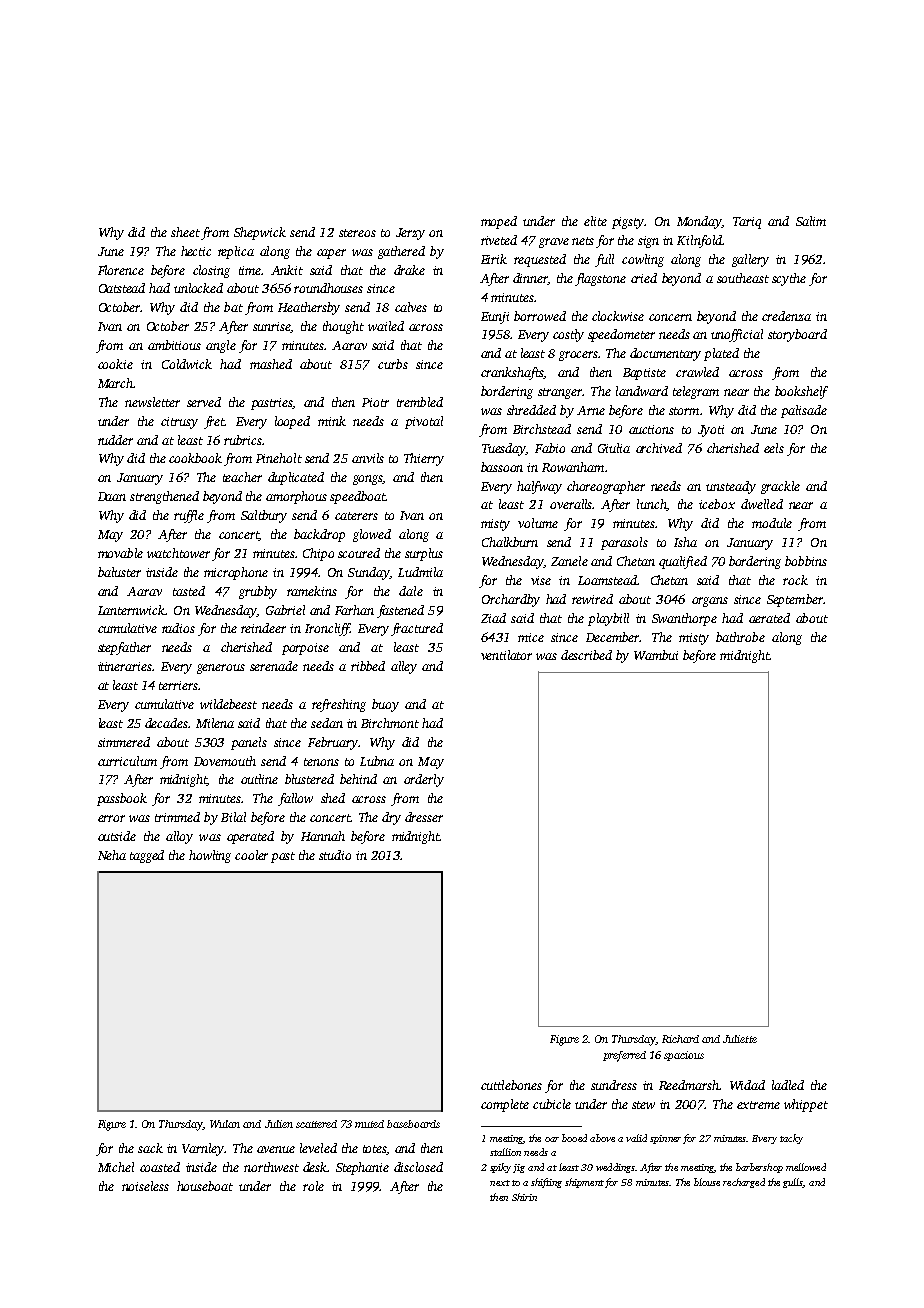  What do you see at coordinates (205, 1186) in the image?
I see `houseboat` at bounding box center [205, 1186].
